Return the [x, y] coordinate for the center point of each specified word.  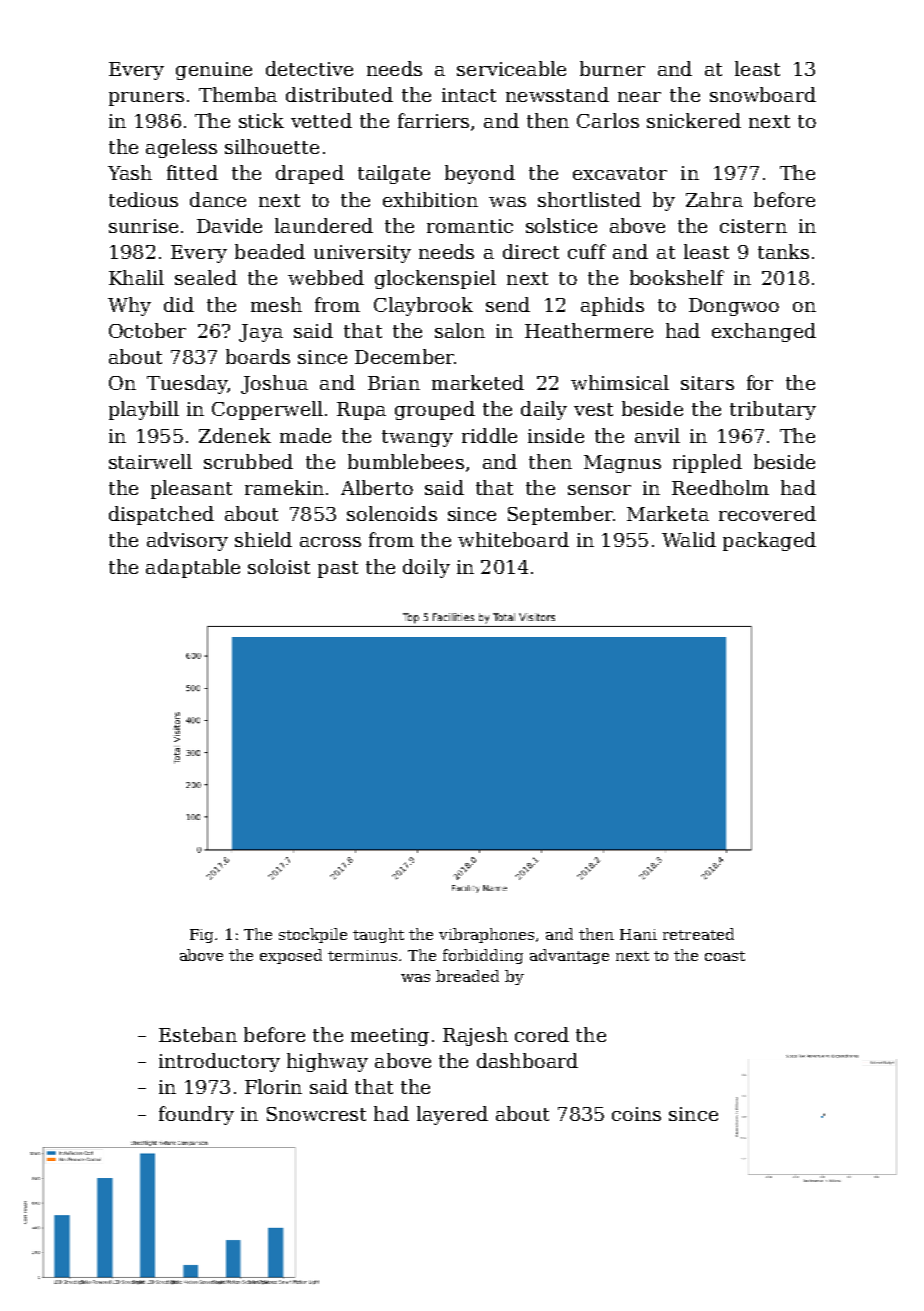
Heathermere [589, 330]
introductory [219, 1062]
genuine [214, 71]
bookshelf [677, 277]
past [338, 569]
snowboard [763, 94]
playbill [144, 410]
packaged [769, 541]
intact [469, 95]
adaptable [193, 568]
